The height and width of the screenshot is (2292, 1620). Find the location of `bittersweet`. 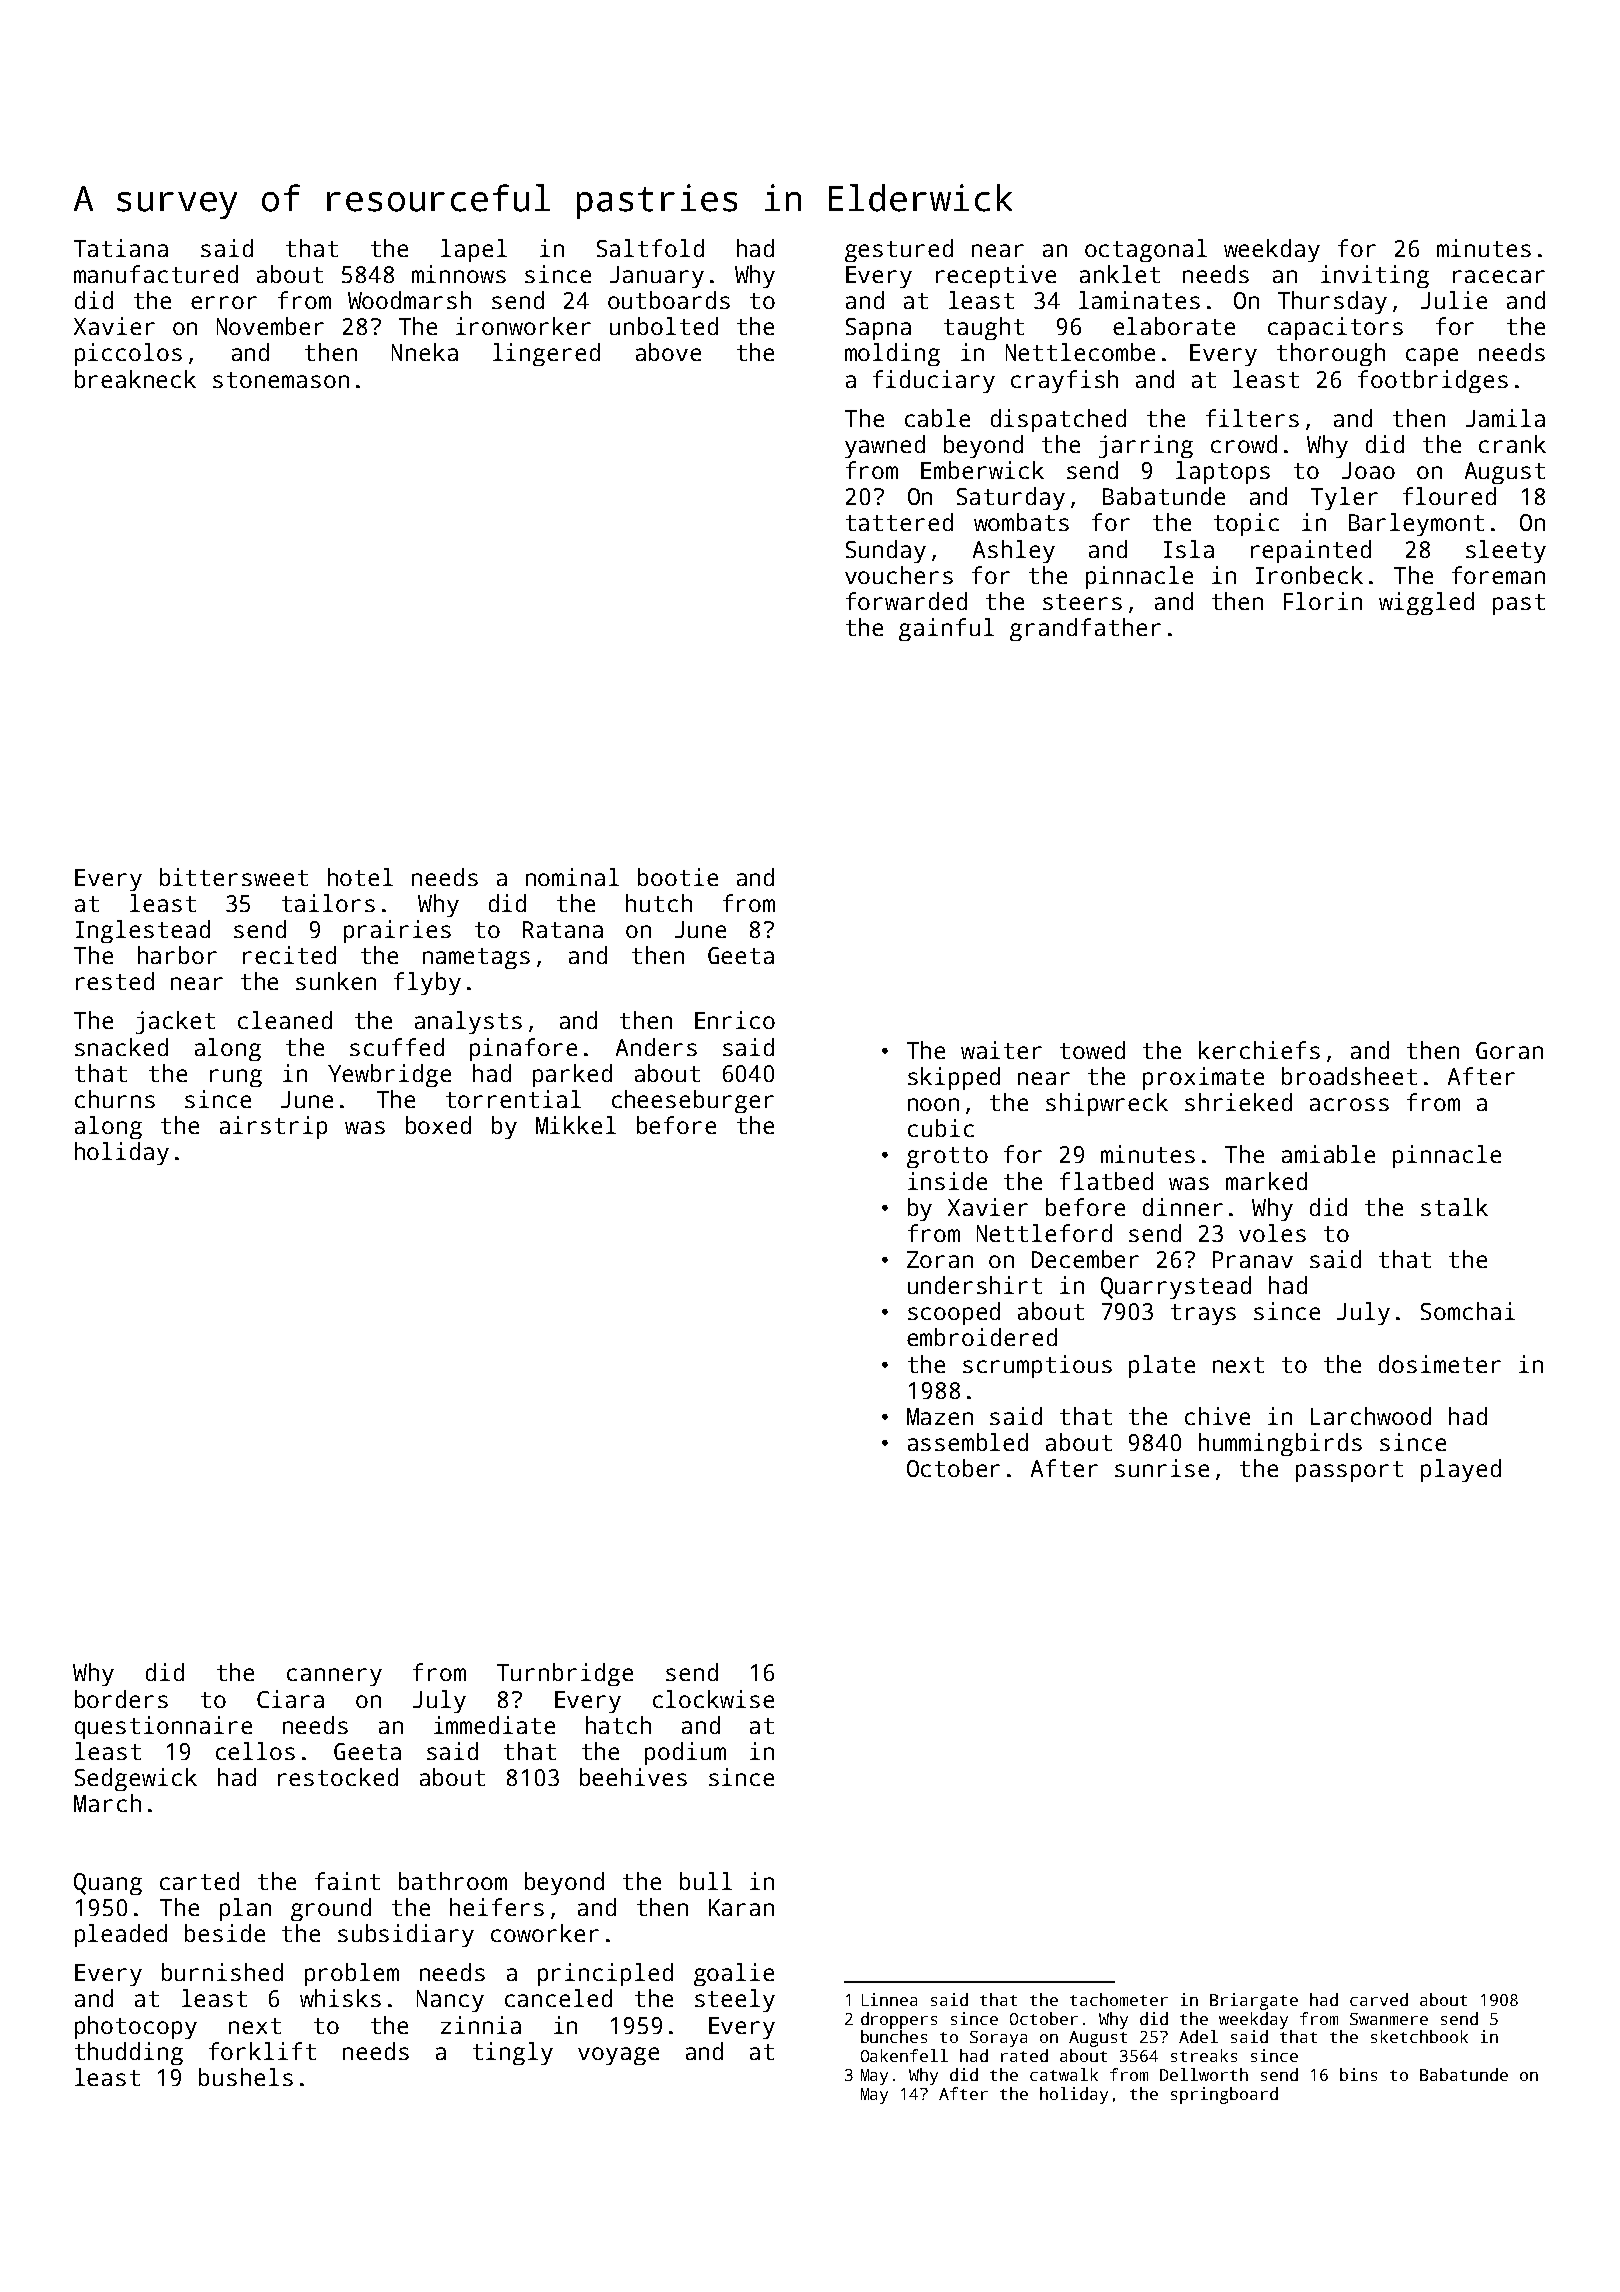

bittersweet is located at coordinates (234, 877).
